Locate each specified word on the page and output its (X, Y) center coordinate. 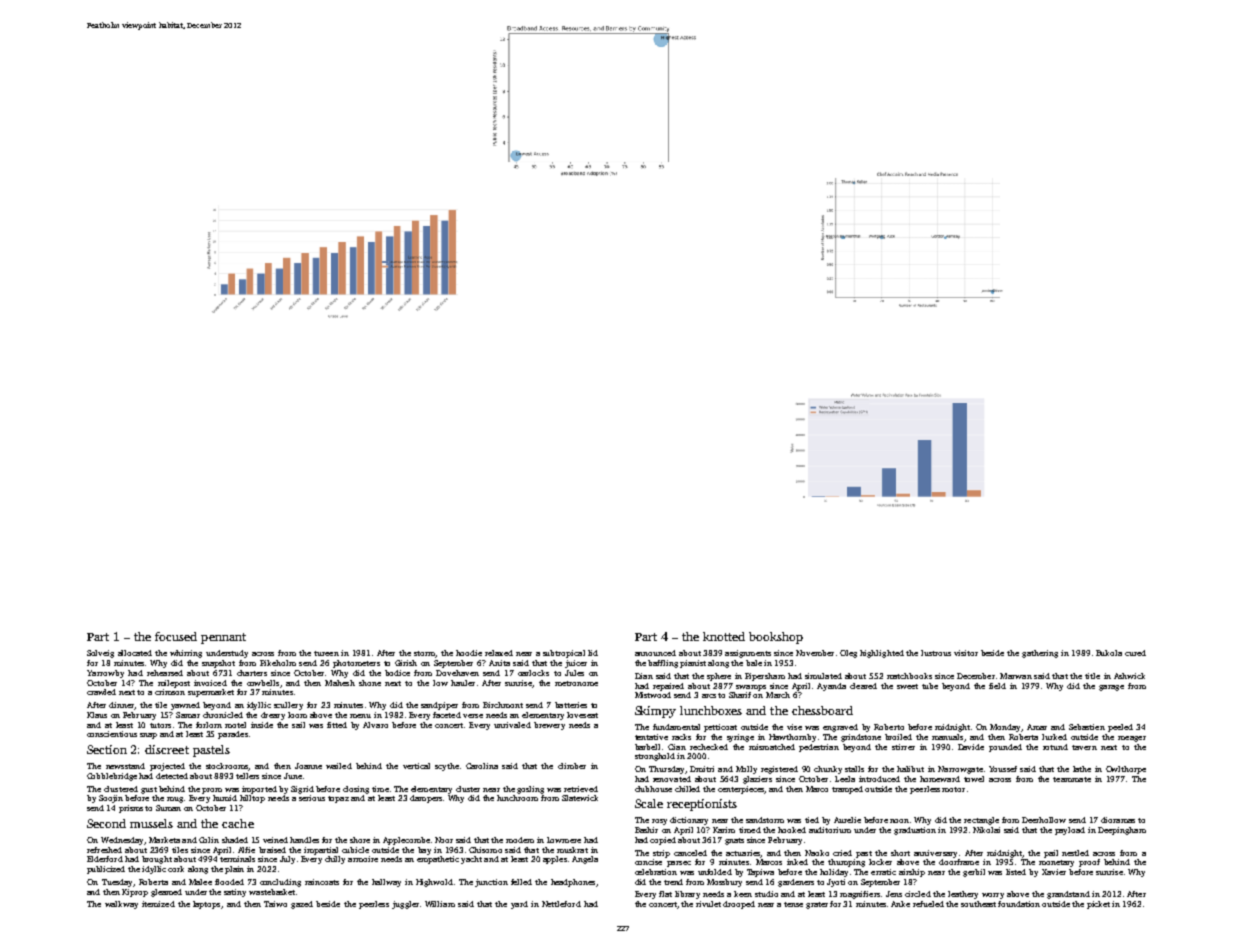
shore (360, 840)
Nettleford (561, 904)
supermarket (211, 693)
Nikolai (986, 830)
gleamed (166, 893)
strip (661, 854)
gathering (1040, 654)
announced (655, 653)
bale (754, 663)
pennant (223, 638)
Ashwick (1129, 676)
